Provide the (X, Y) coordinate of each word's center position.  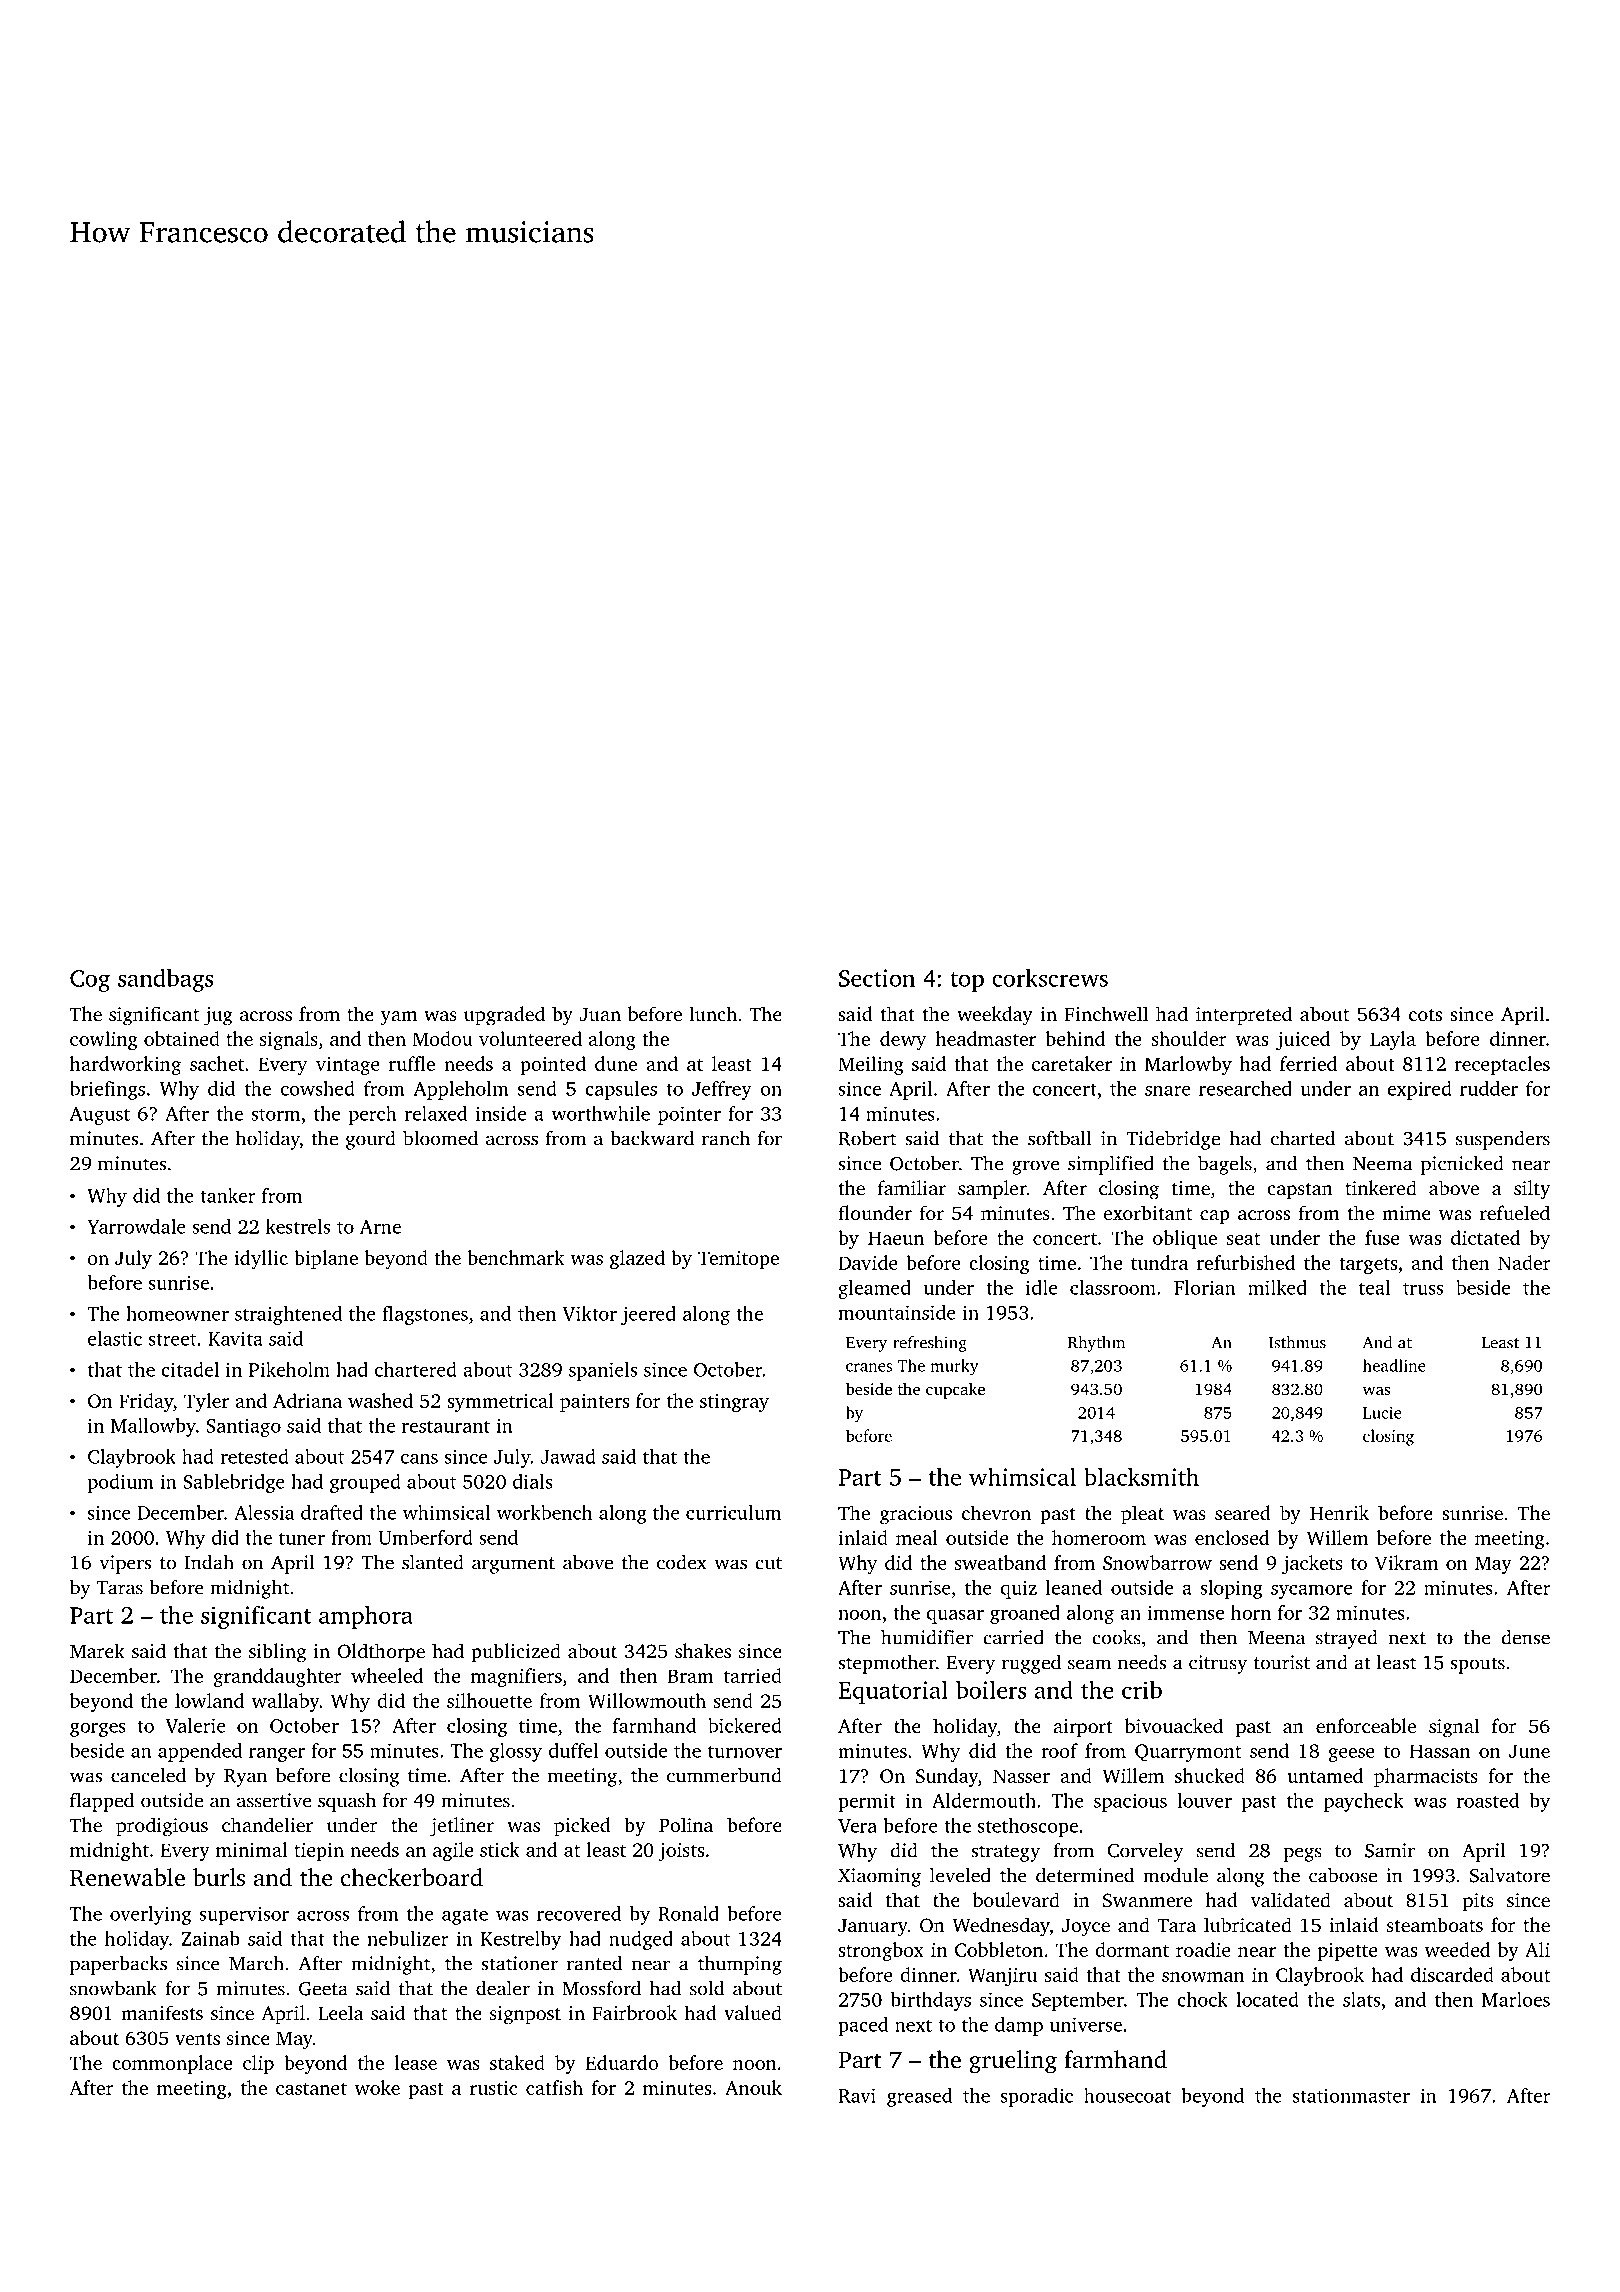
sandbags (165, 980)
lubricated (1248, 1924)
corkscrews (1050, 978)
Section (877, 978)
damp (1019, 2026)
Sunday (947, 1777)
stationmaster (1351, 2096)
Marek (97, 1650)
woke (377, 2087)
